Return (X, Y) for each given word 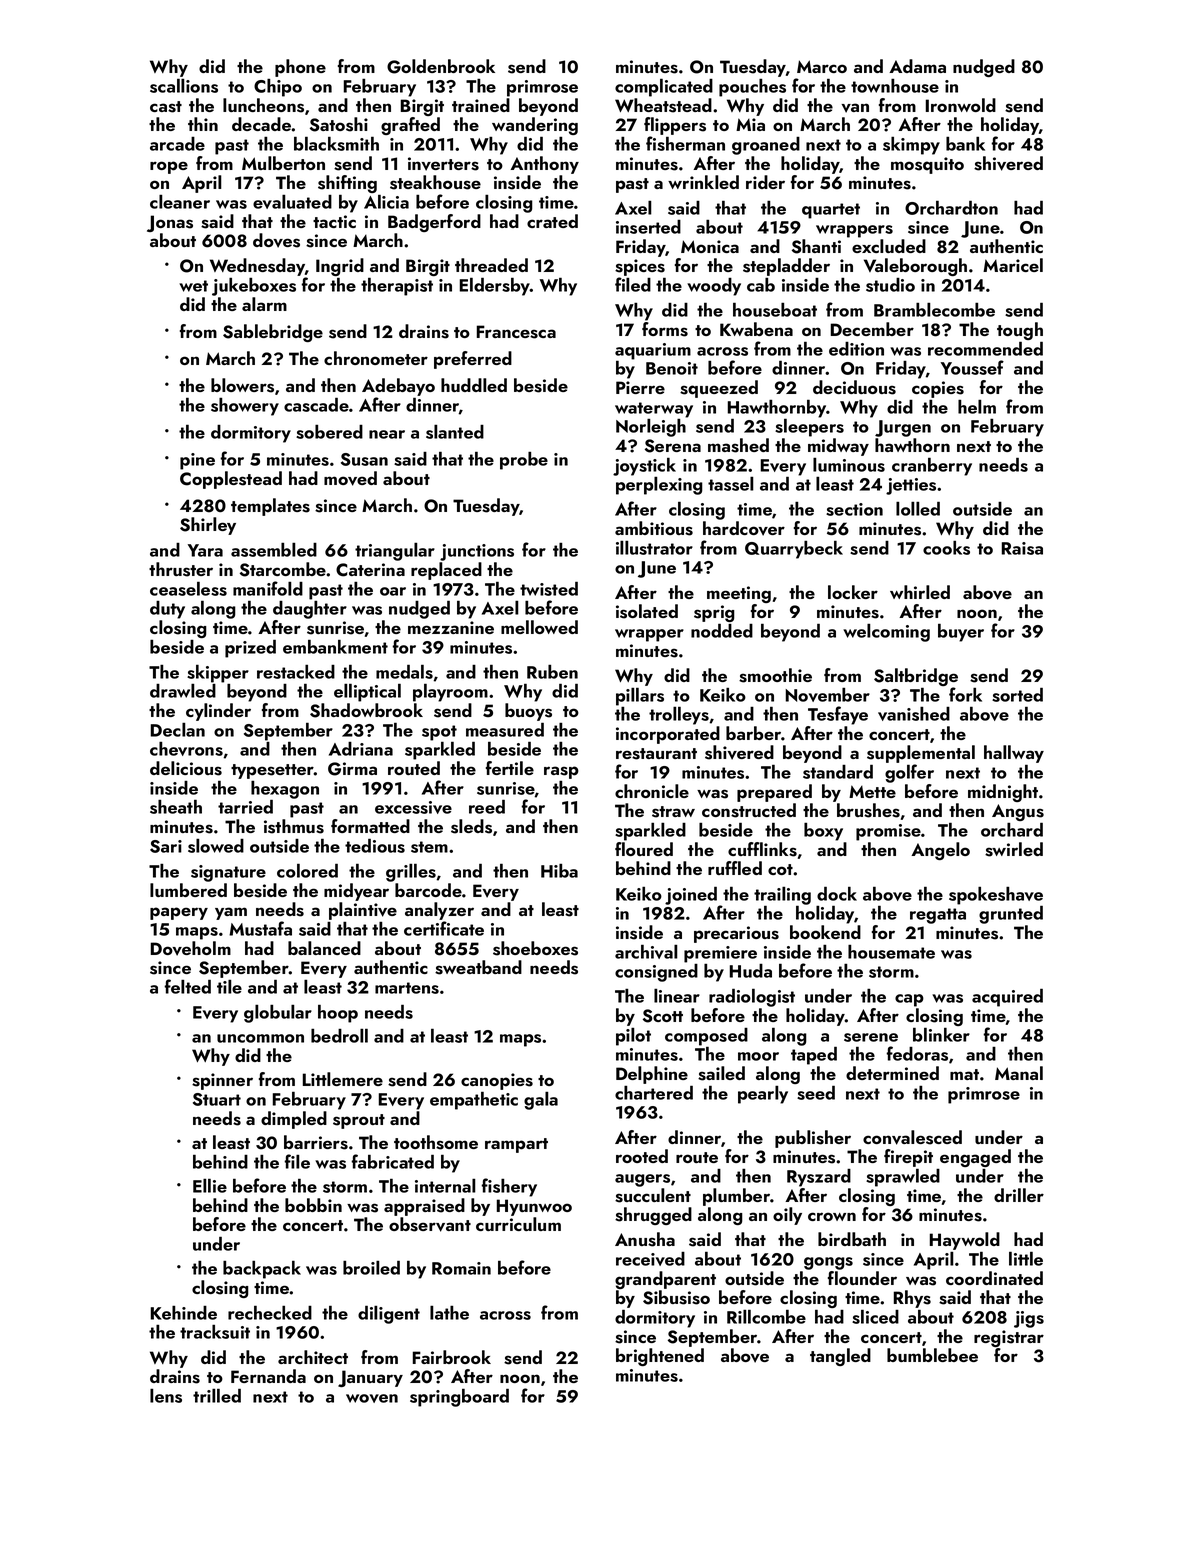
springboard (459, 1397)
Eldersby (495, 286)
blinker (941, 1034)
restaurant (656, 754)
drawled (183, 690)
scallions (184, 85)
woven (372, 1398)
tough (1020, 331)
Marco (822, 66)
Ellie (210, 1185)
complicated (664, 87)
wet (193, 286)
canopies (497, 1081)
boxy (823, 831)
